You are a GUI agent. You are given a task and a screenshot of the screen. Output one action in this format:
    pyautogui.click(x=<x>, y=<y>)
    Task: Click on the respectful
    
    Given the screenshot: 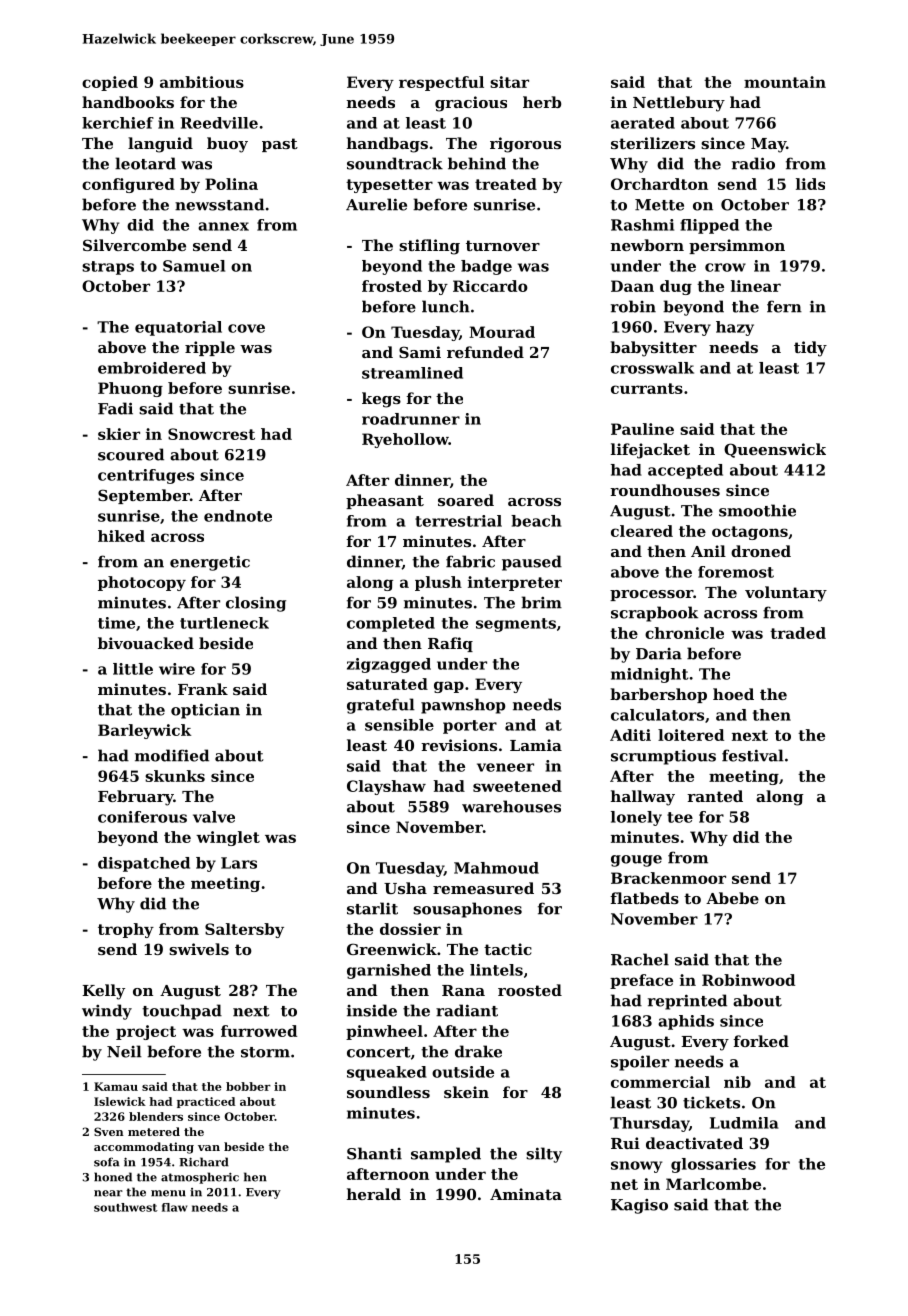 What is the action you would take?
    pyautogui.click(x=441, y=83)
